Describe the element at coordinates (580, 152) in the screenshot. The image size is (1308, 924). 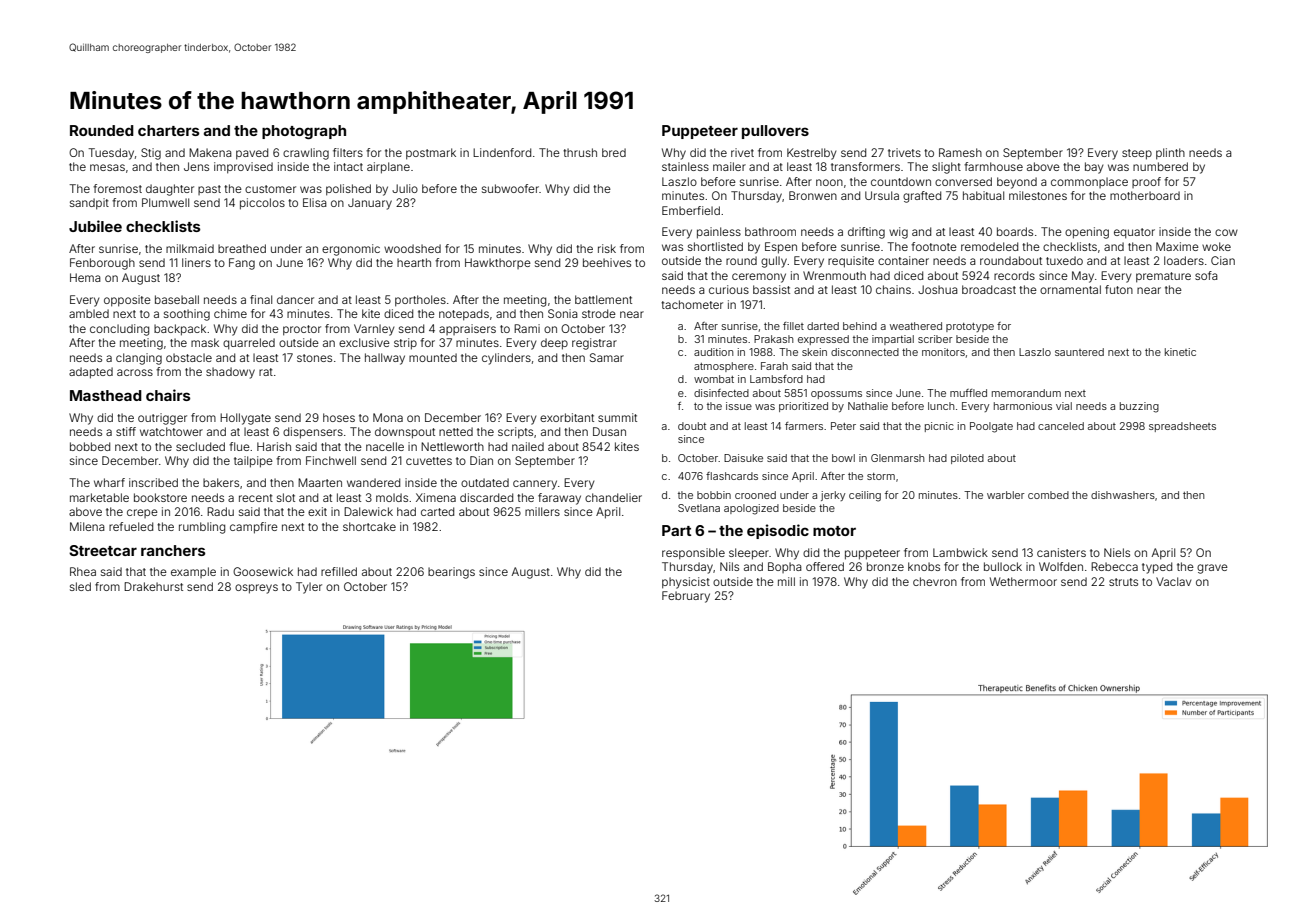
I see `thrush` at that location.
